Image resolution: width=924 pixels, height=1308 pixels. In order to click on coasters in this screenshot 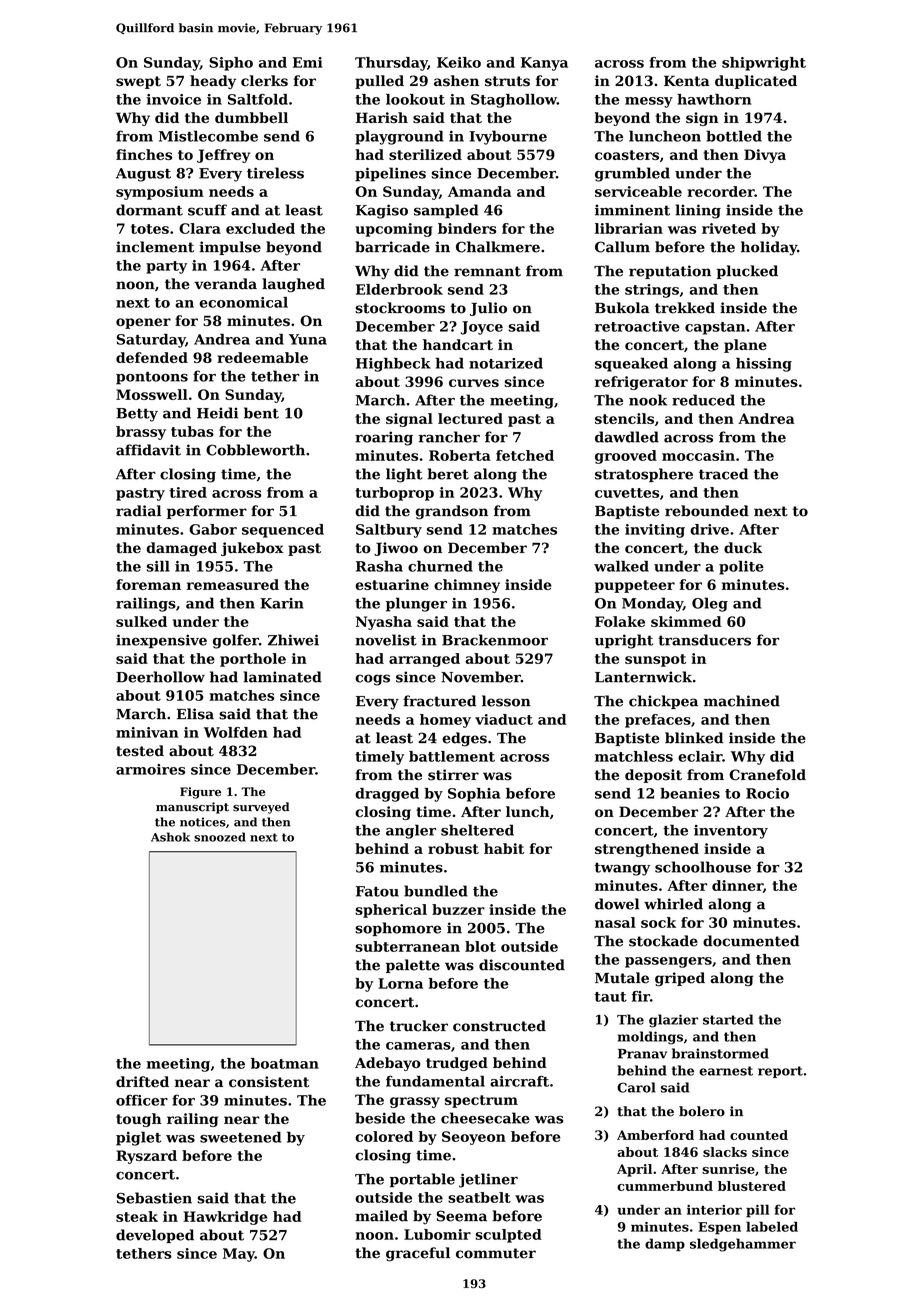, I will do `click(627, 155)`.
